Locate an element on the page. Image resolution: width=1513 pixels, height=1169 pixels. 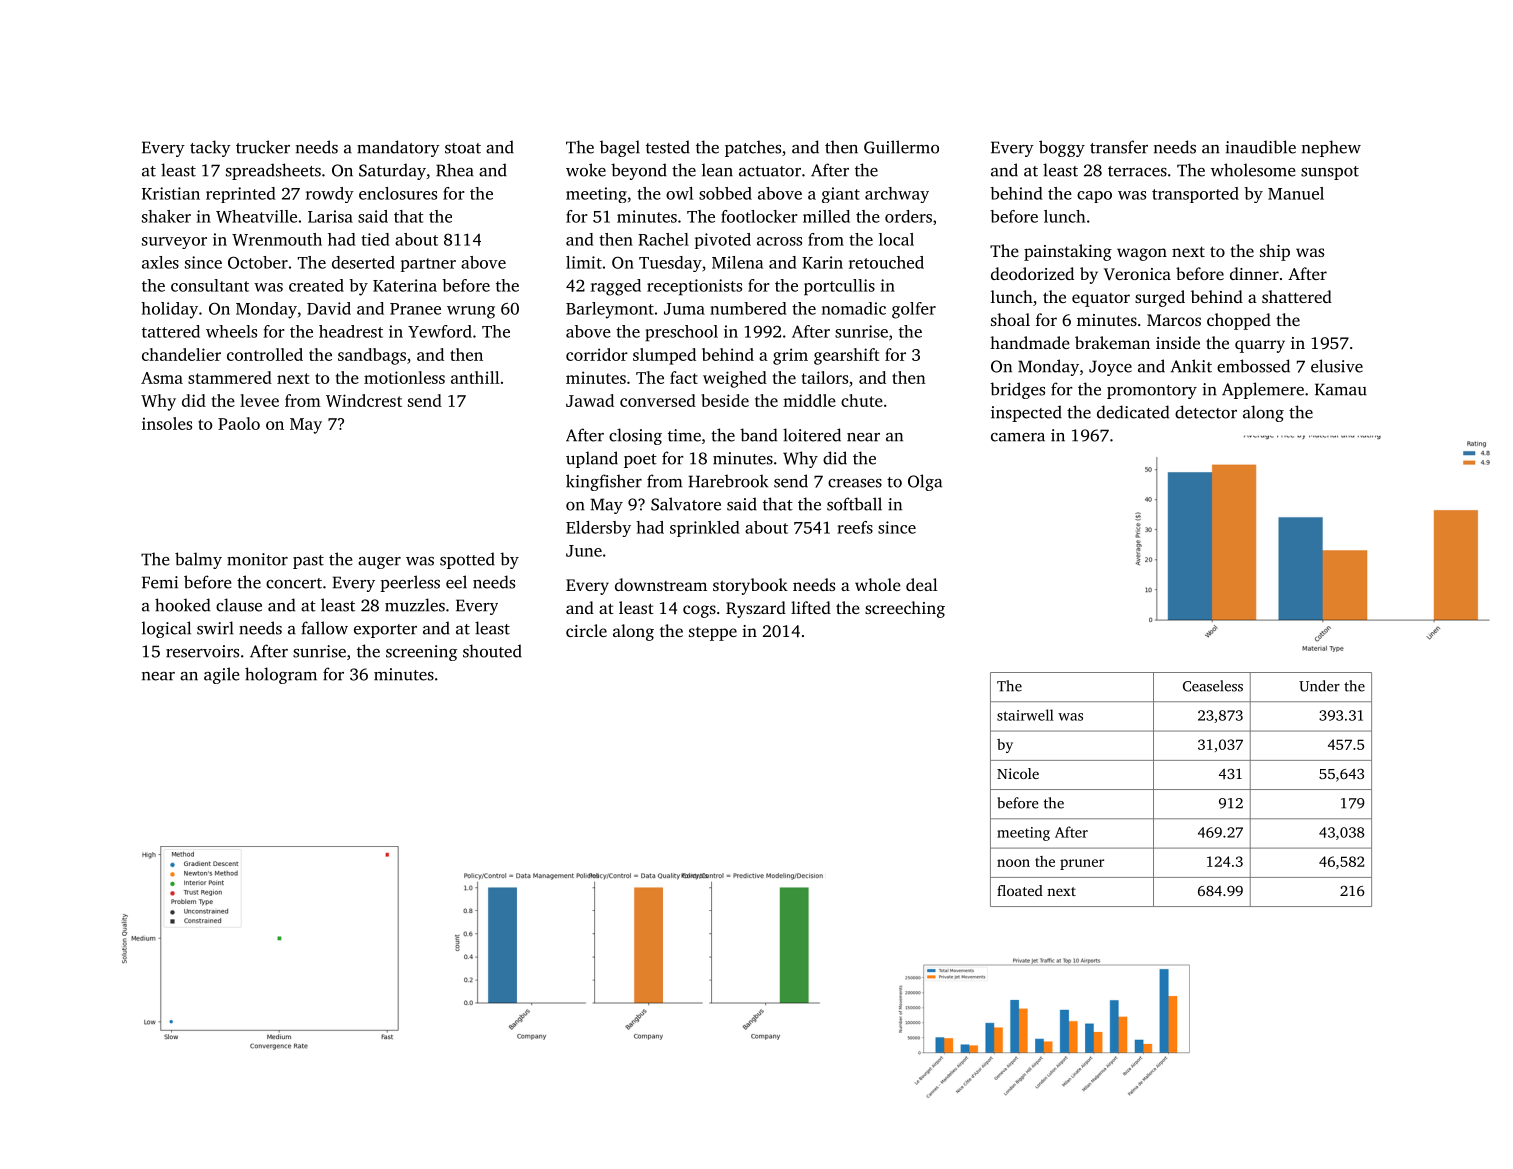
Guillermo is located at coordinates (901, 147).
